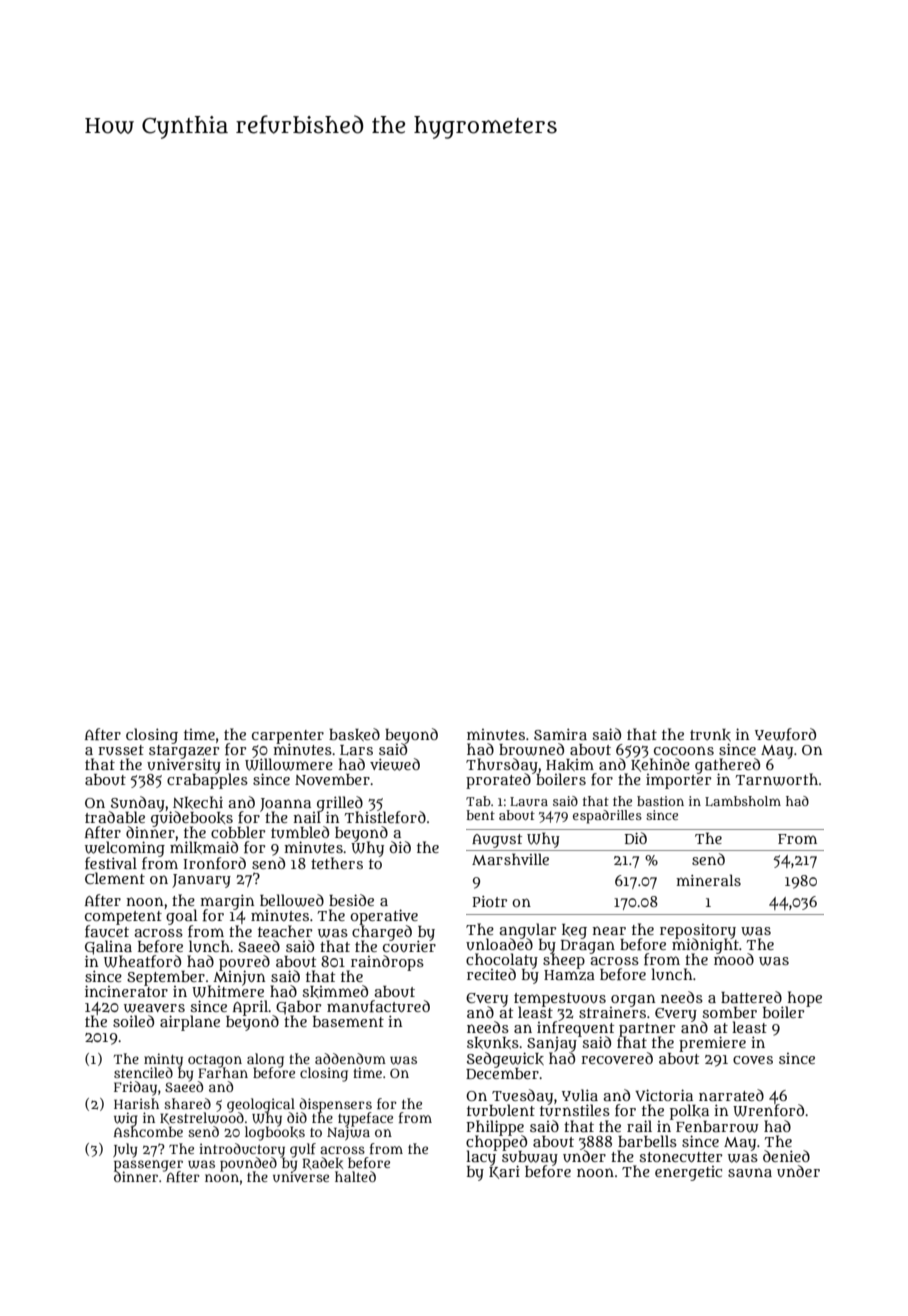 The image size is (908, 1316). What do you see at coordinates (238, 832) in the page?
I see `cobbler` at bounding box center [238, 832].
